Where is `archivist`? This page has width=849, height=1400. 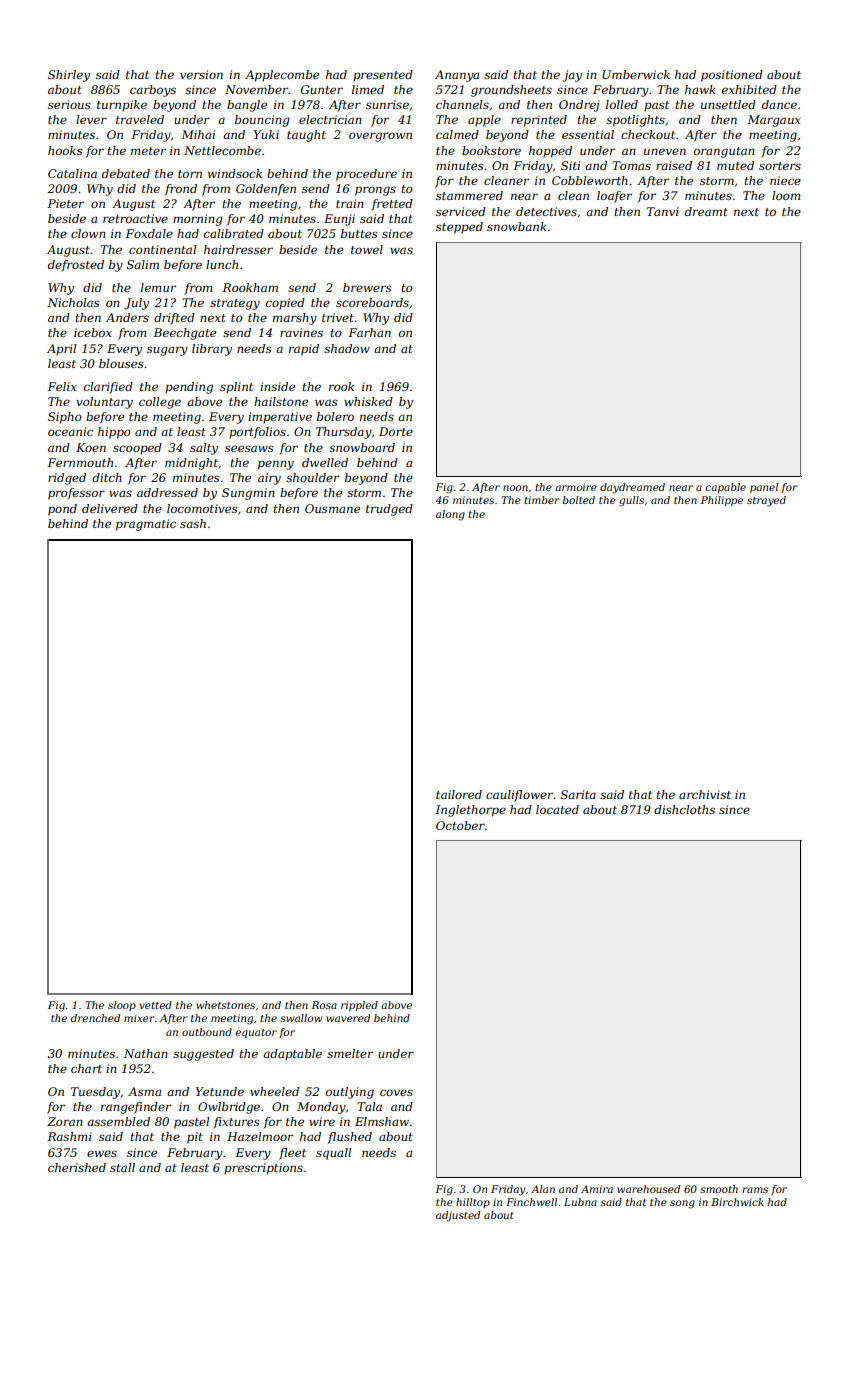
archivist is located at coordinates (705, 794).
